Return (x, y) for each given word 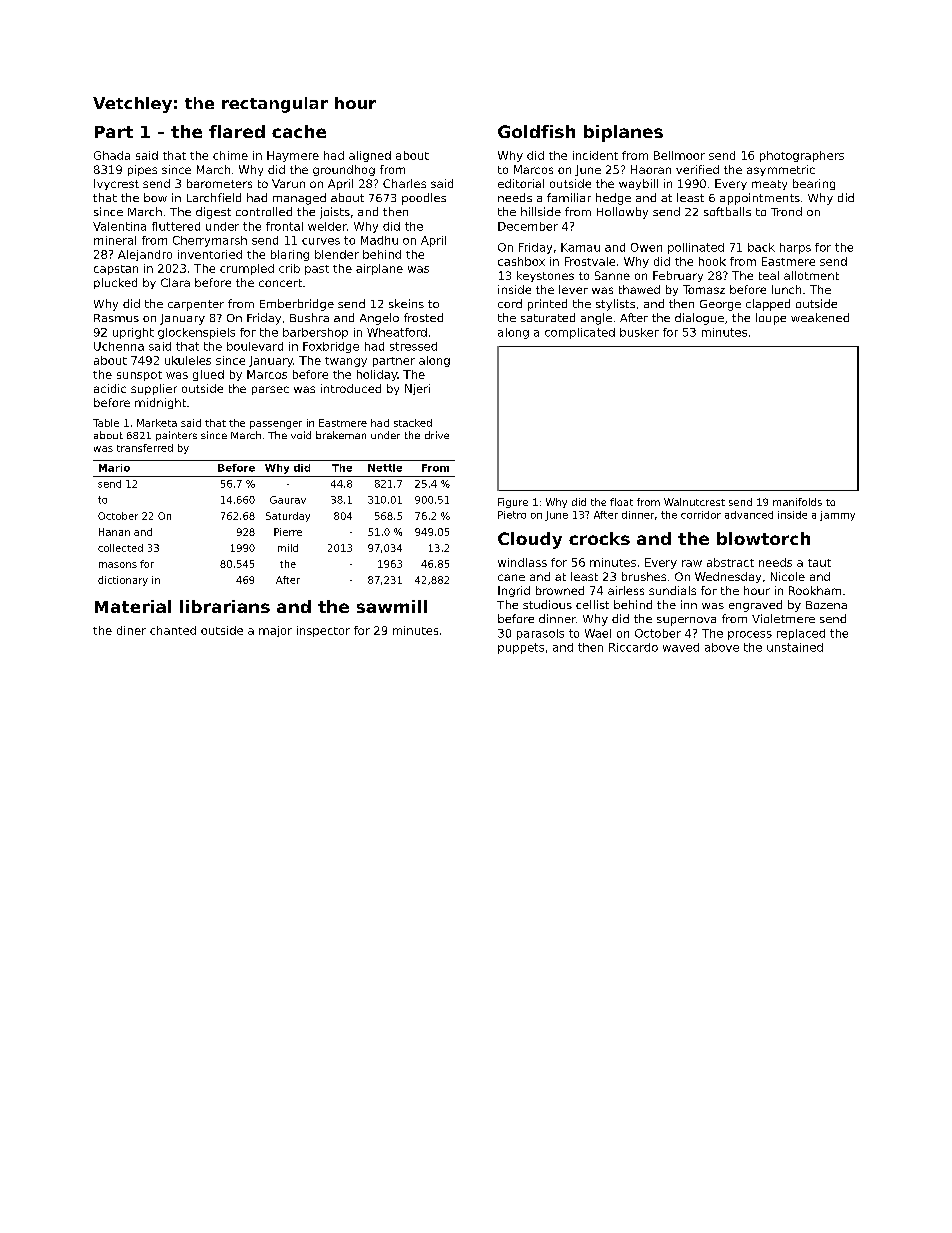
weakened (820, 317)
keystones (545, 276)
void (301, 435)
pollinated (696, 248)
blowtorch (763, 538)
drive (437, 435)
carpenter (196, 305)
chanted (173, 630)
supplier (154, 389)
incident (595, 155)
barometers (219, 183)
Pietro (512, 515)
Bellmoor (679, 155)
